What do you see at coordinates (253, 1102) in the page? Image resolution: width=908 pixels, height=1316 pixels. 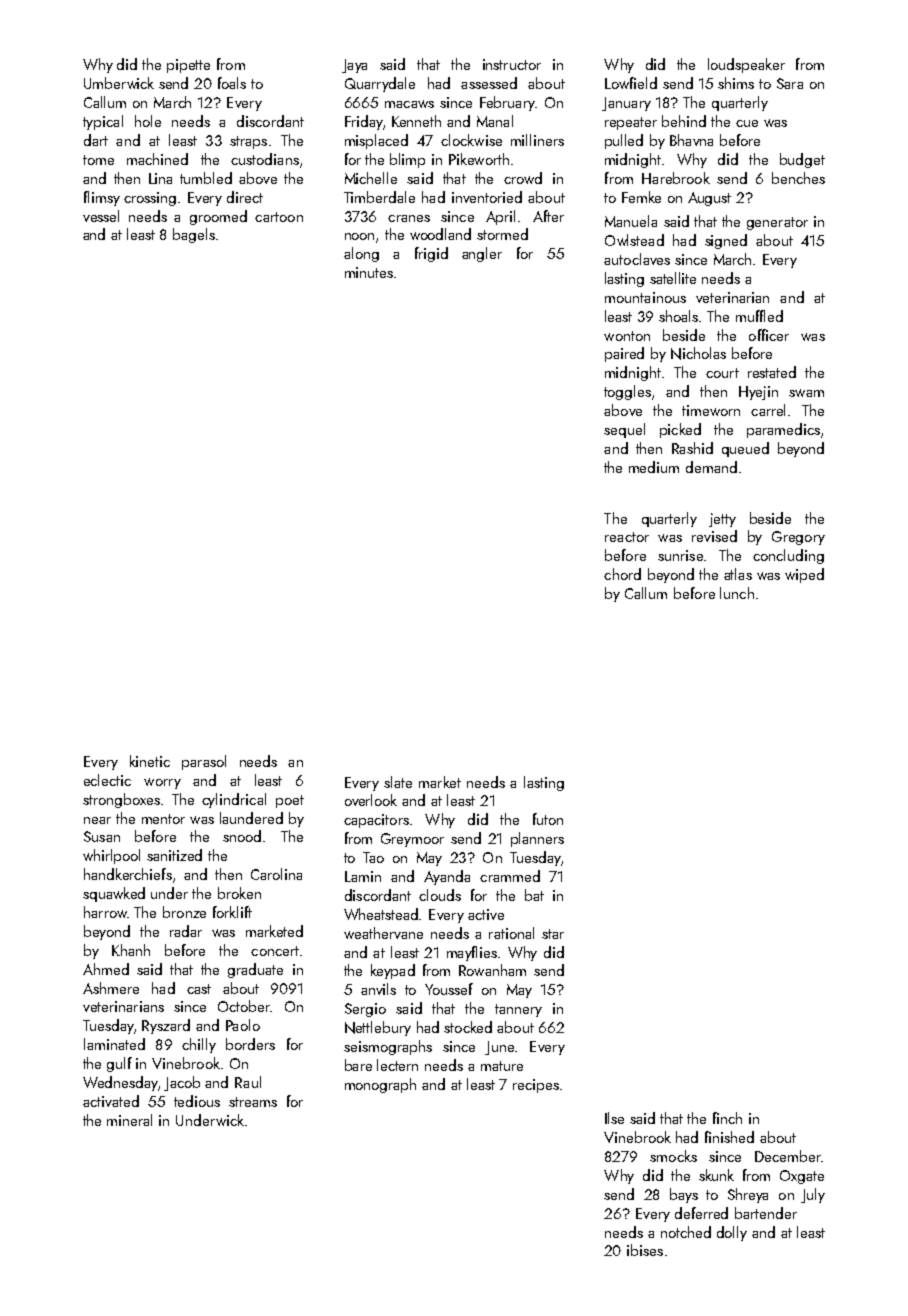 I see `streams` at bounding box center [253, 1102].
